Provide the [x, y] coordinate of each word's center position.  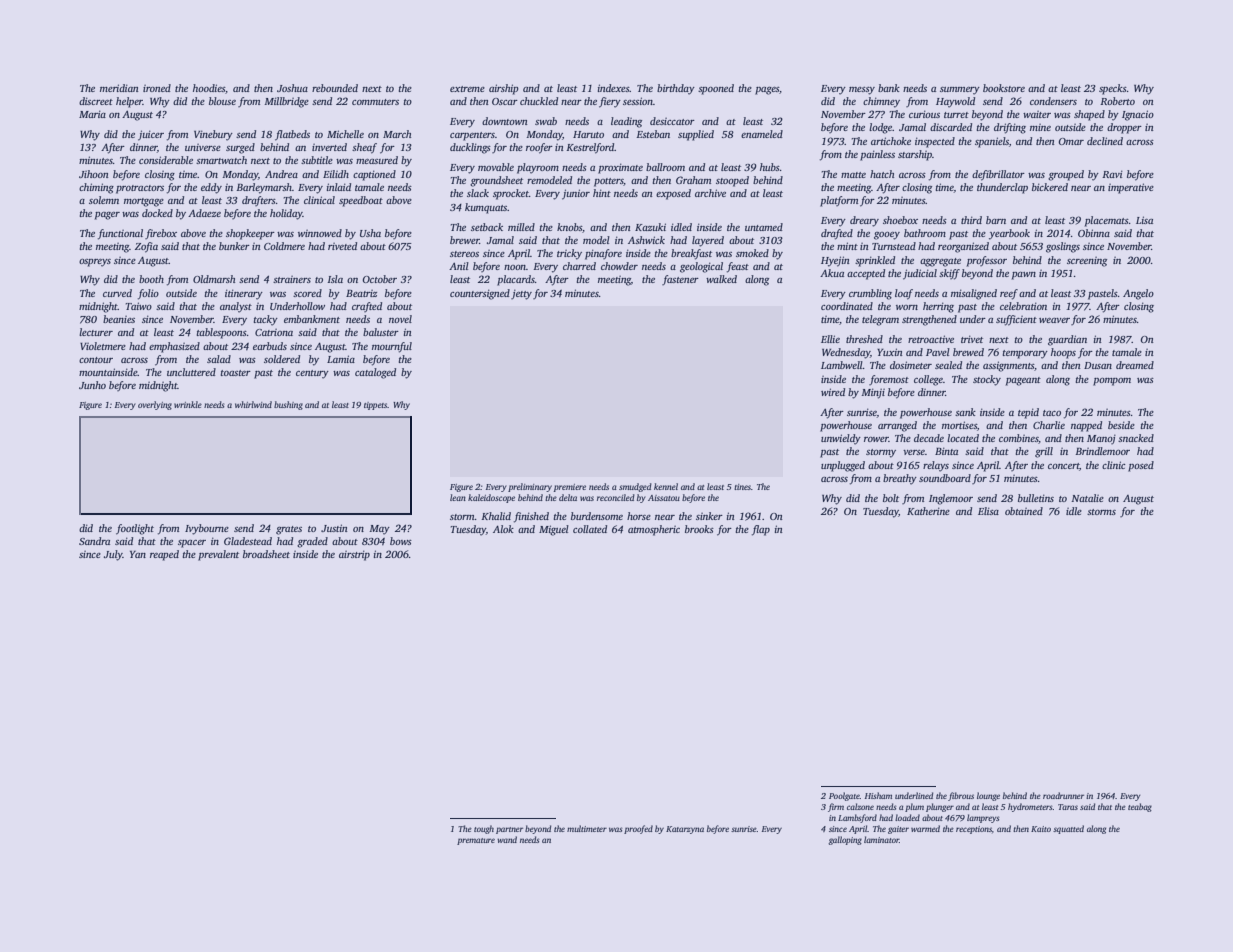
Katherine [928, 511]
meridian [119, 88]
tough [484, 829]
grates [289, 530]
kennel [666, 486]
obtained [1024, 511]
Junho [92, 385]
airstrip [354, 555]
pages [767, 91]
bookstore [1004, 88]
